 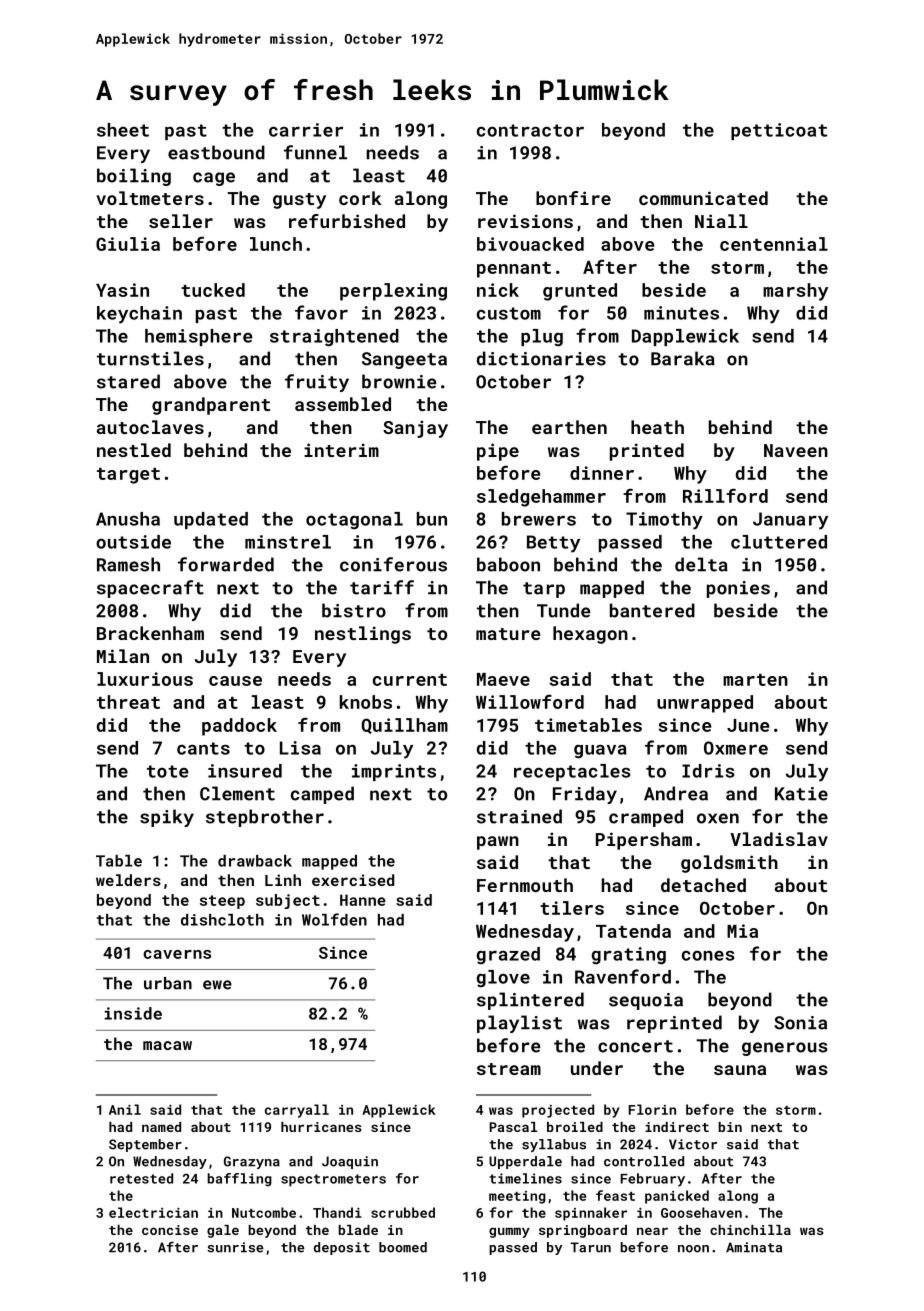 I want to click on carryall, so click(x=297, y=1111).
